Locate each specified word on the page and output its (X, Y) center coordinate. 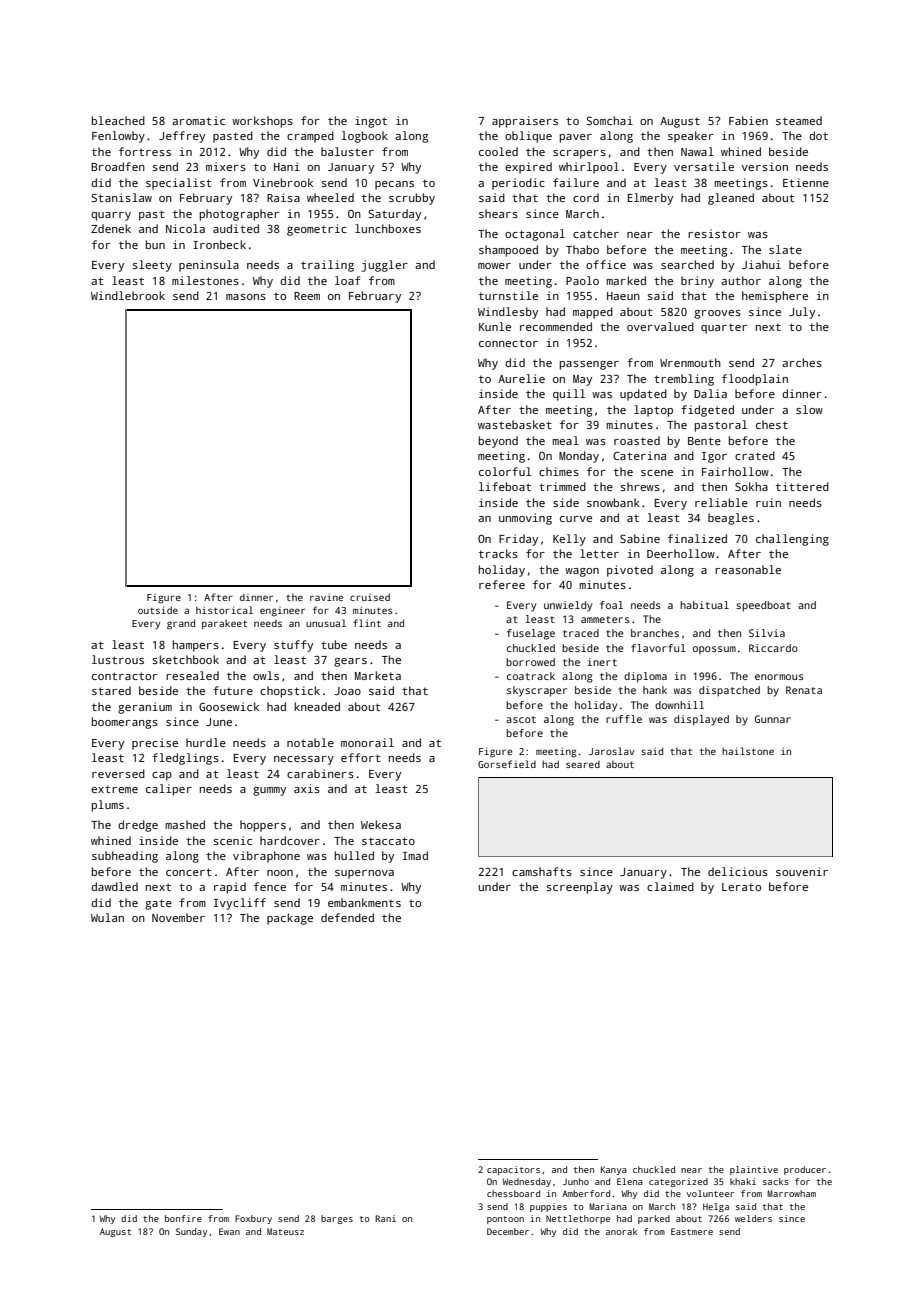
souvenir (802, 871)
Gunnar (773, 719)
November (178, 917)
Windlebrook (128, 295)
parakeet (224, 624)
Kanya (614, 1170)
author (741, 280)
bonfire (183, 1218)
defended (347, 917)
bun (155, 244)
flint (367, 623)
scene (657, 473)
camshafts (542, 871)
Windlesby (508, 313)
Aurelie (521, 378)
